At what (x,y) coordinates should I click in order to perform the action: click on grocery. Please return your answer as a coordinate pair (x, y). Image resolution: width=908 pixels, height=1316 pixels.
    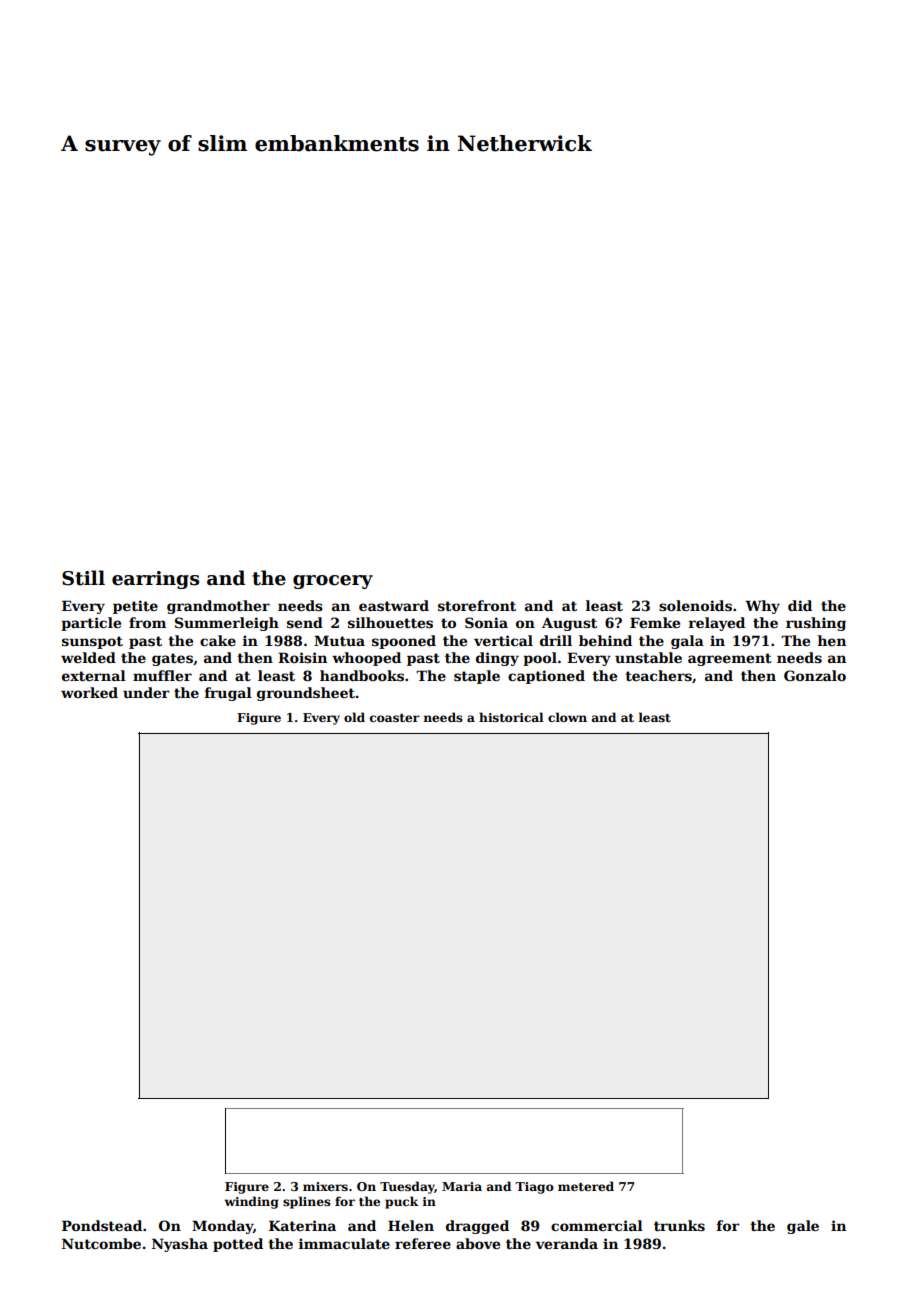
    Looking at the image, I should click on (333, 582).
